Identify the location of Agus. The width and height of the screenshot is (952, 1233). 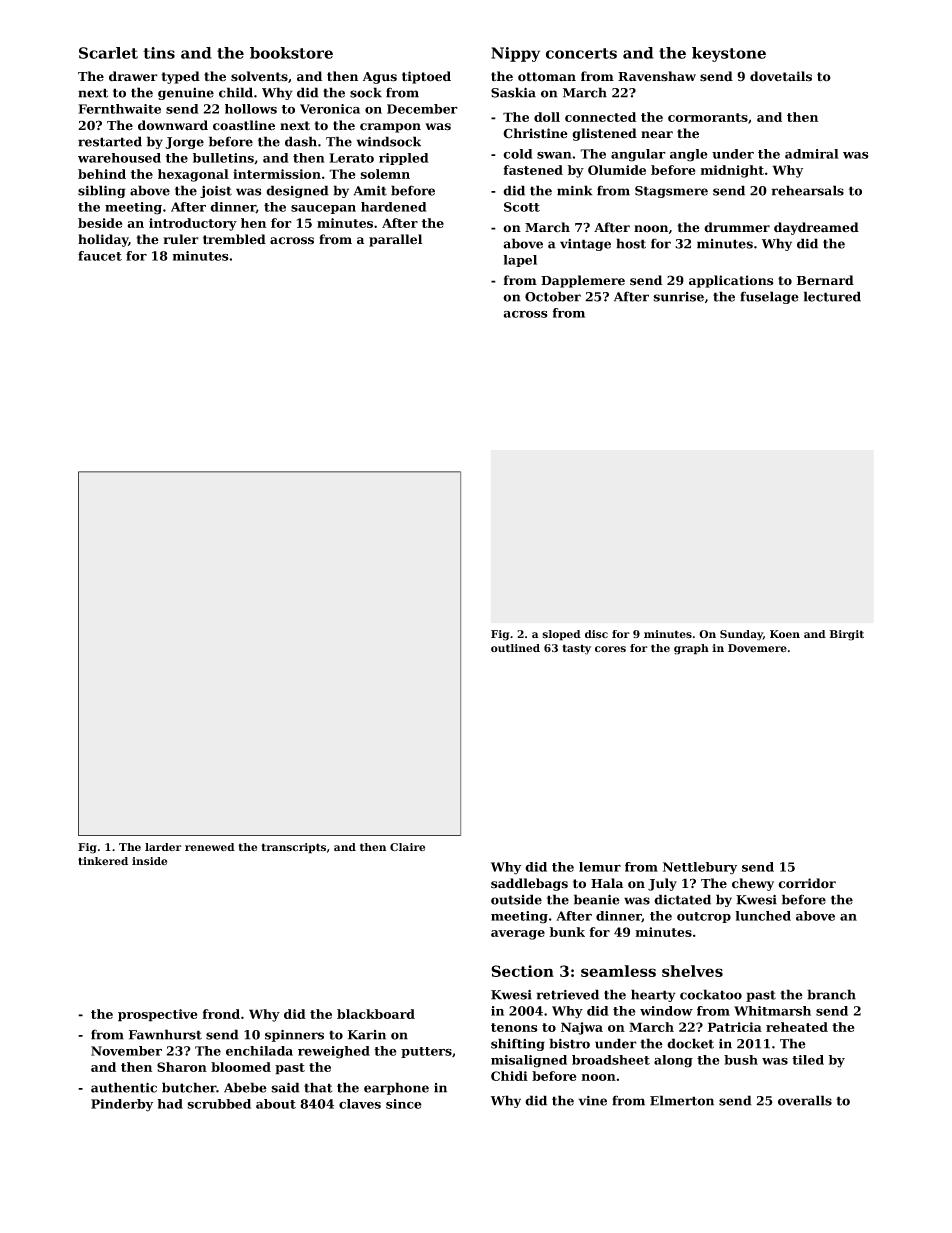
(380, 78).
